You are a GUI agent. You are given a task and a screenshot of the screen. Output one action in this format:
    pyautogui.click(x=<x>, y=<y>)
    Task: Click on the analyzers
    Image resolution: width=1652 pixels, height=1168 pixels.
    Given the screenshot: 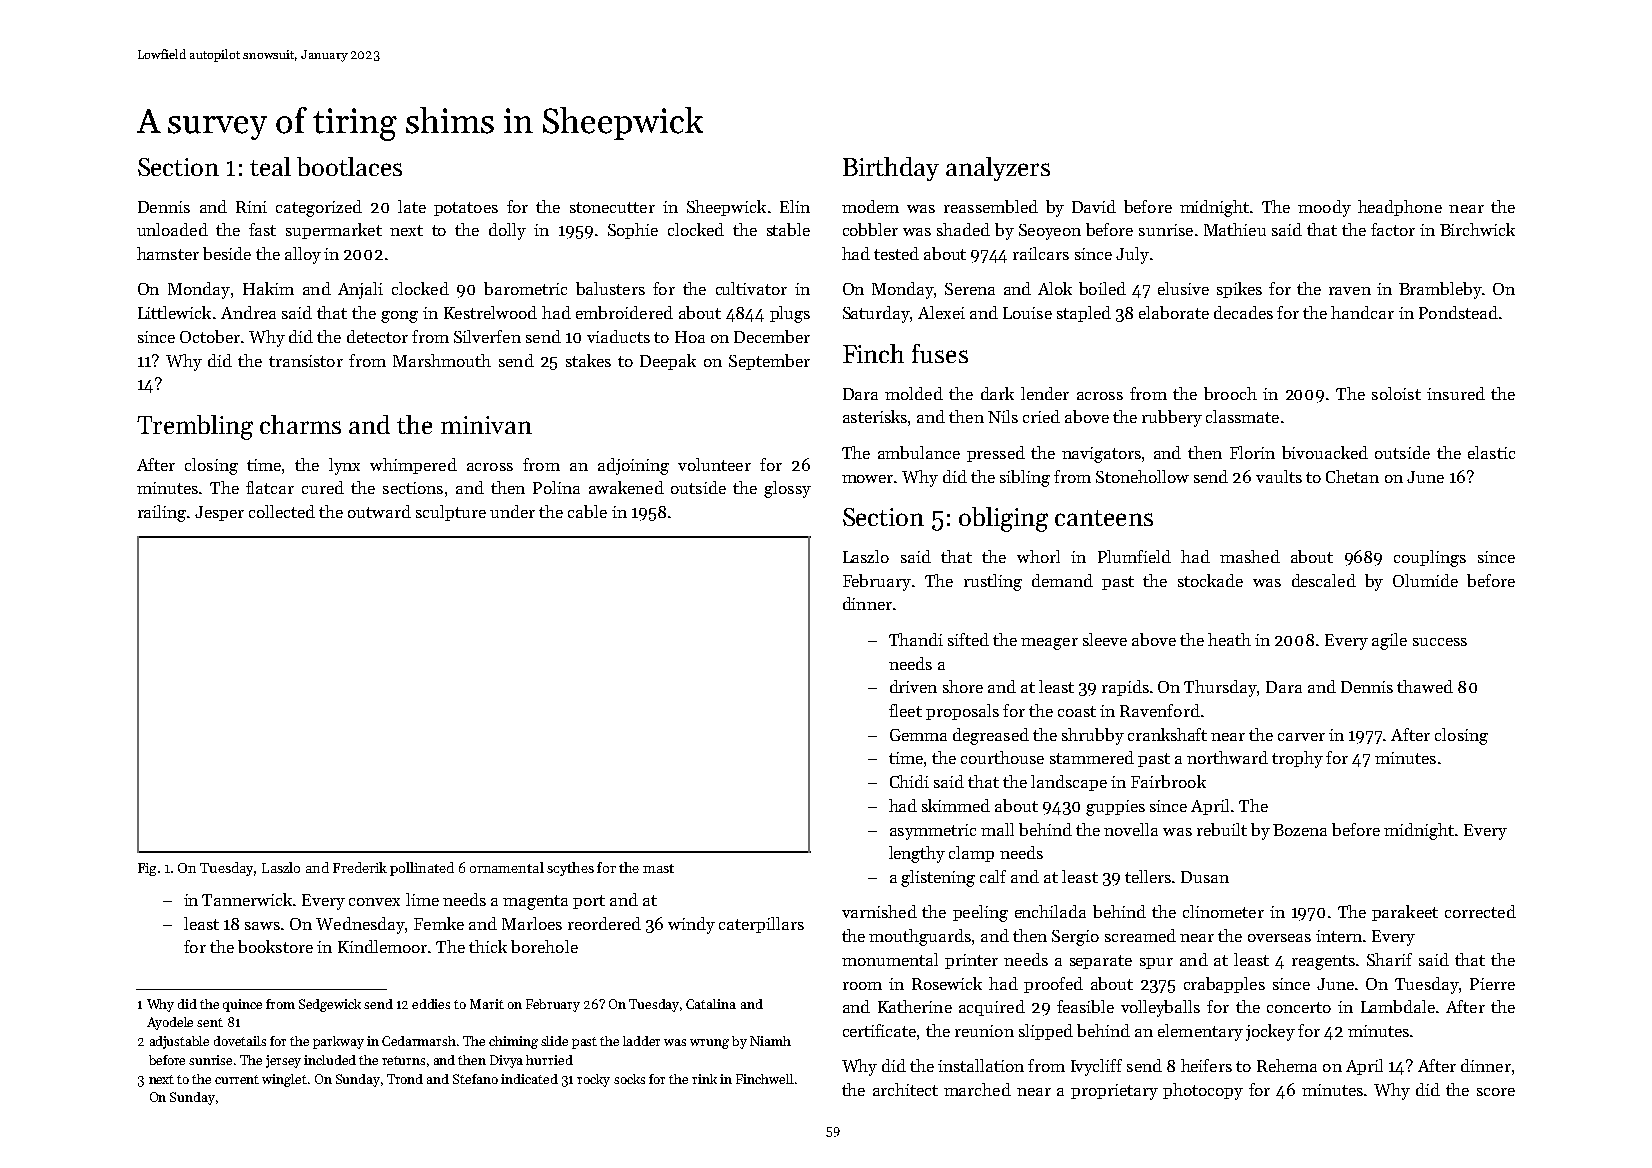 What is the action you would take?
    pyautogui.click(x=998, y=169)
